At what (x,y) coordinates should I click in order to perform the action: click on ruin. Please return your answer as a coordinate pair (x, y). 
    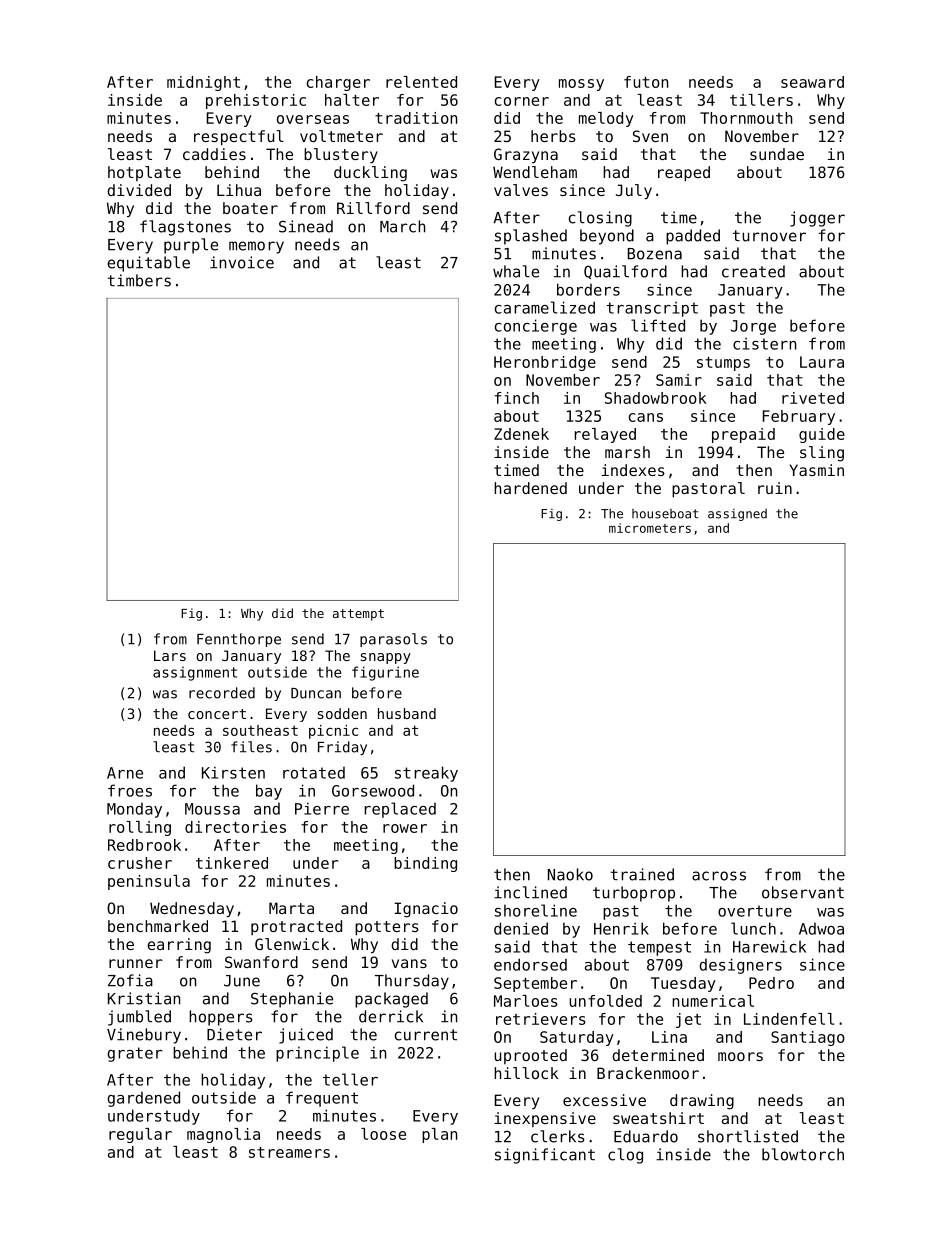
    Looking at the image, I should click on (775, 488).
